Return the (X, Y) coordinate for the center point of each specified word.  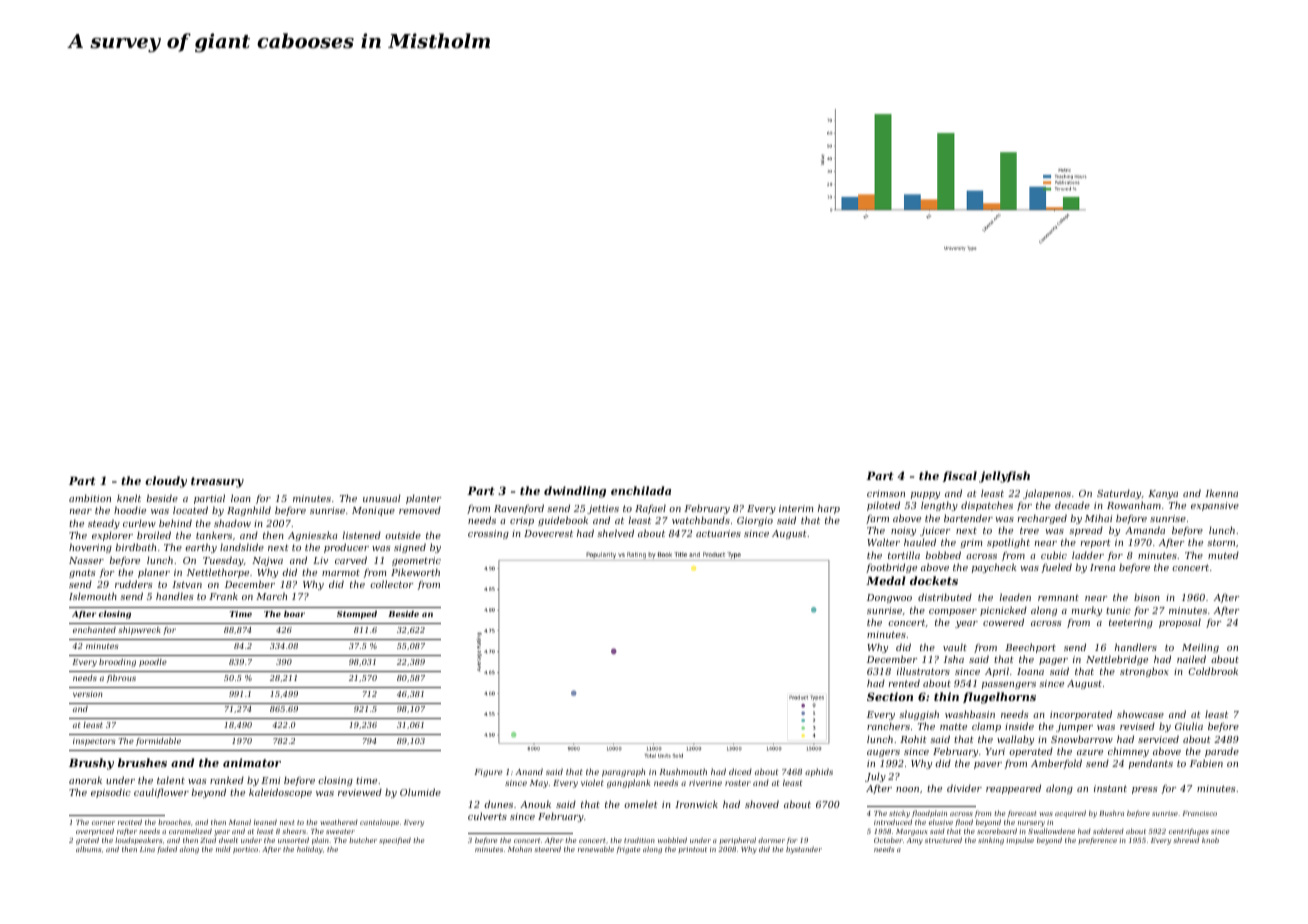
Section (890, 696)
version (87, 694)
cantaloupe (379, 823)
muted (1223, 555)
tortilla (904, 555)
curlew (139, 523)
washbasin (970, 714)
